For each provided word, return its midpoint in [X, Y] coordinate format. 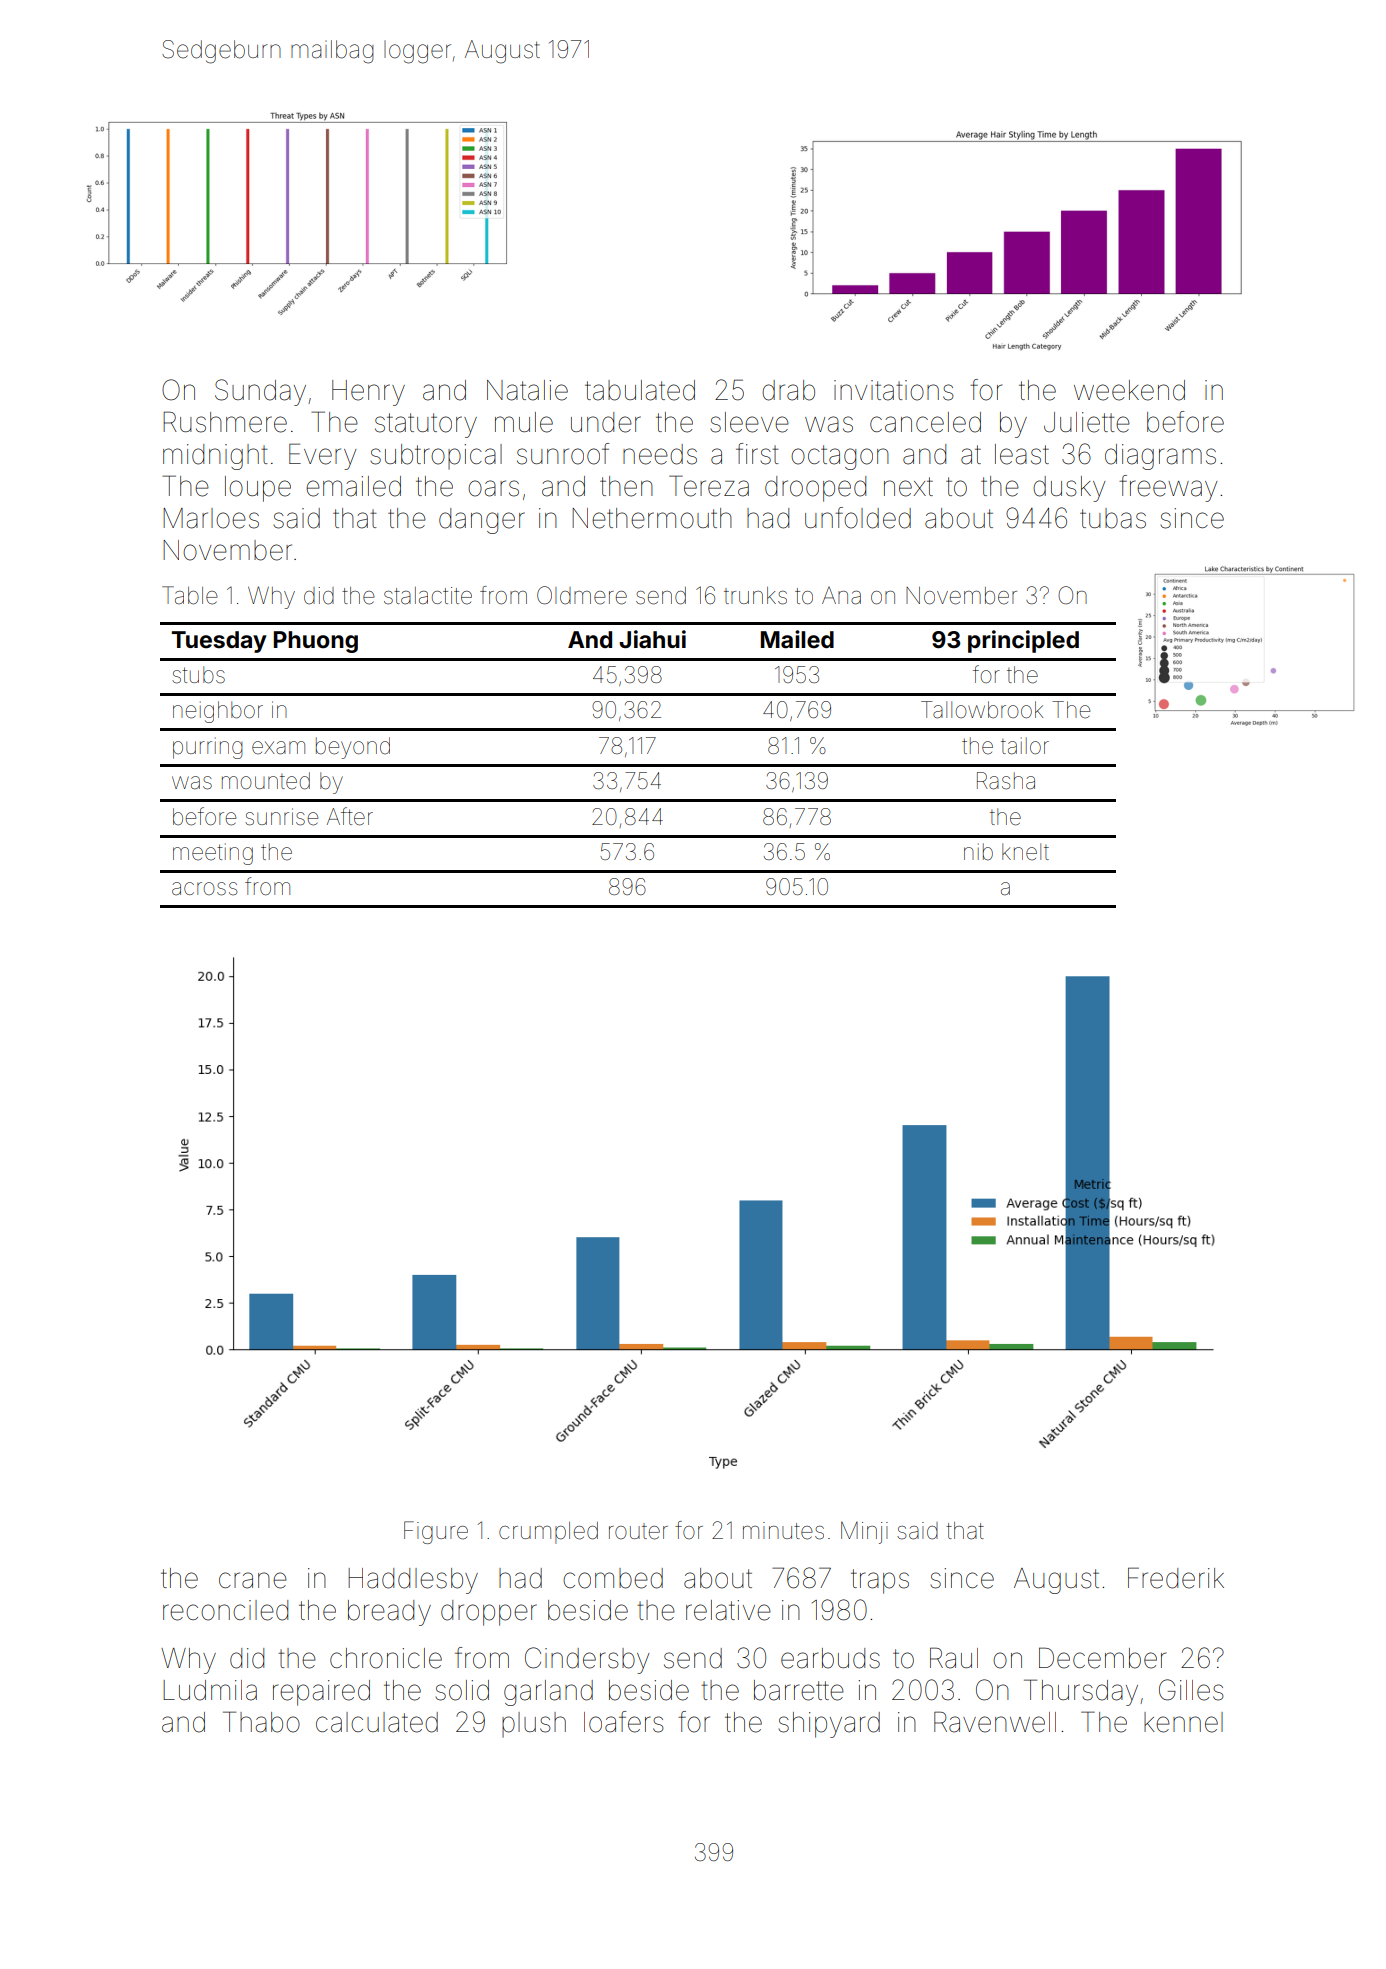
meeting [213, 854]
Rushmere [225, 422]
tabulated [640, 390]
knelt [1025, 852]
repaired [321, 1693]
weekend [1129, 390]
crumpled [548, 1533]
